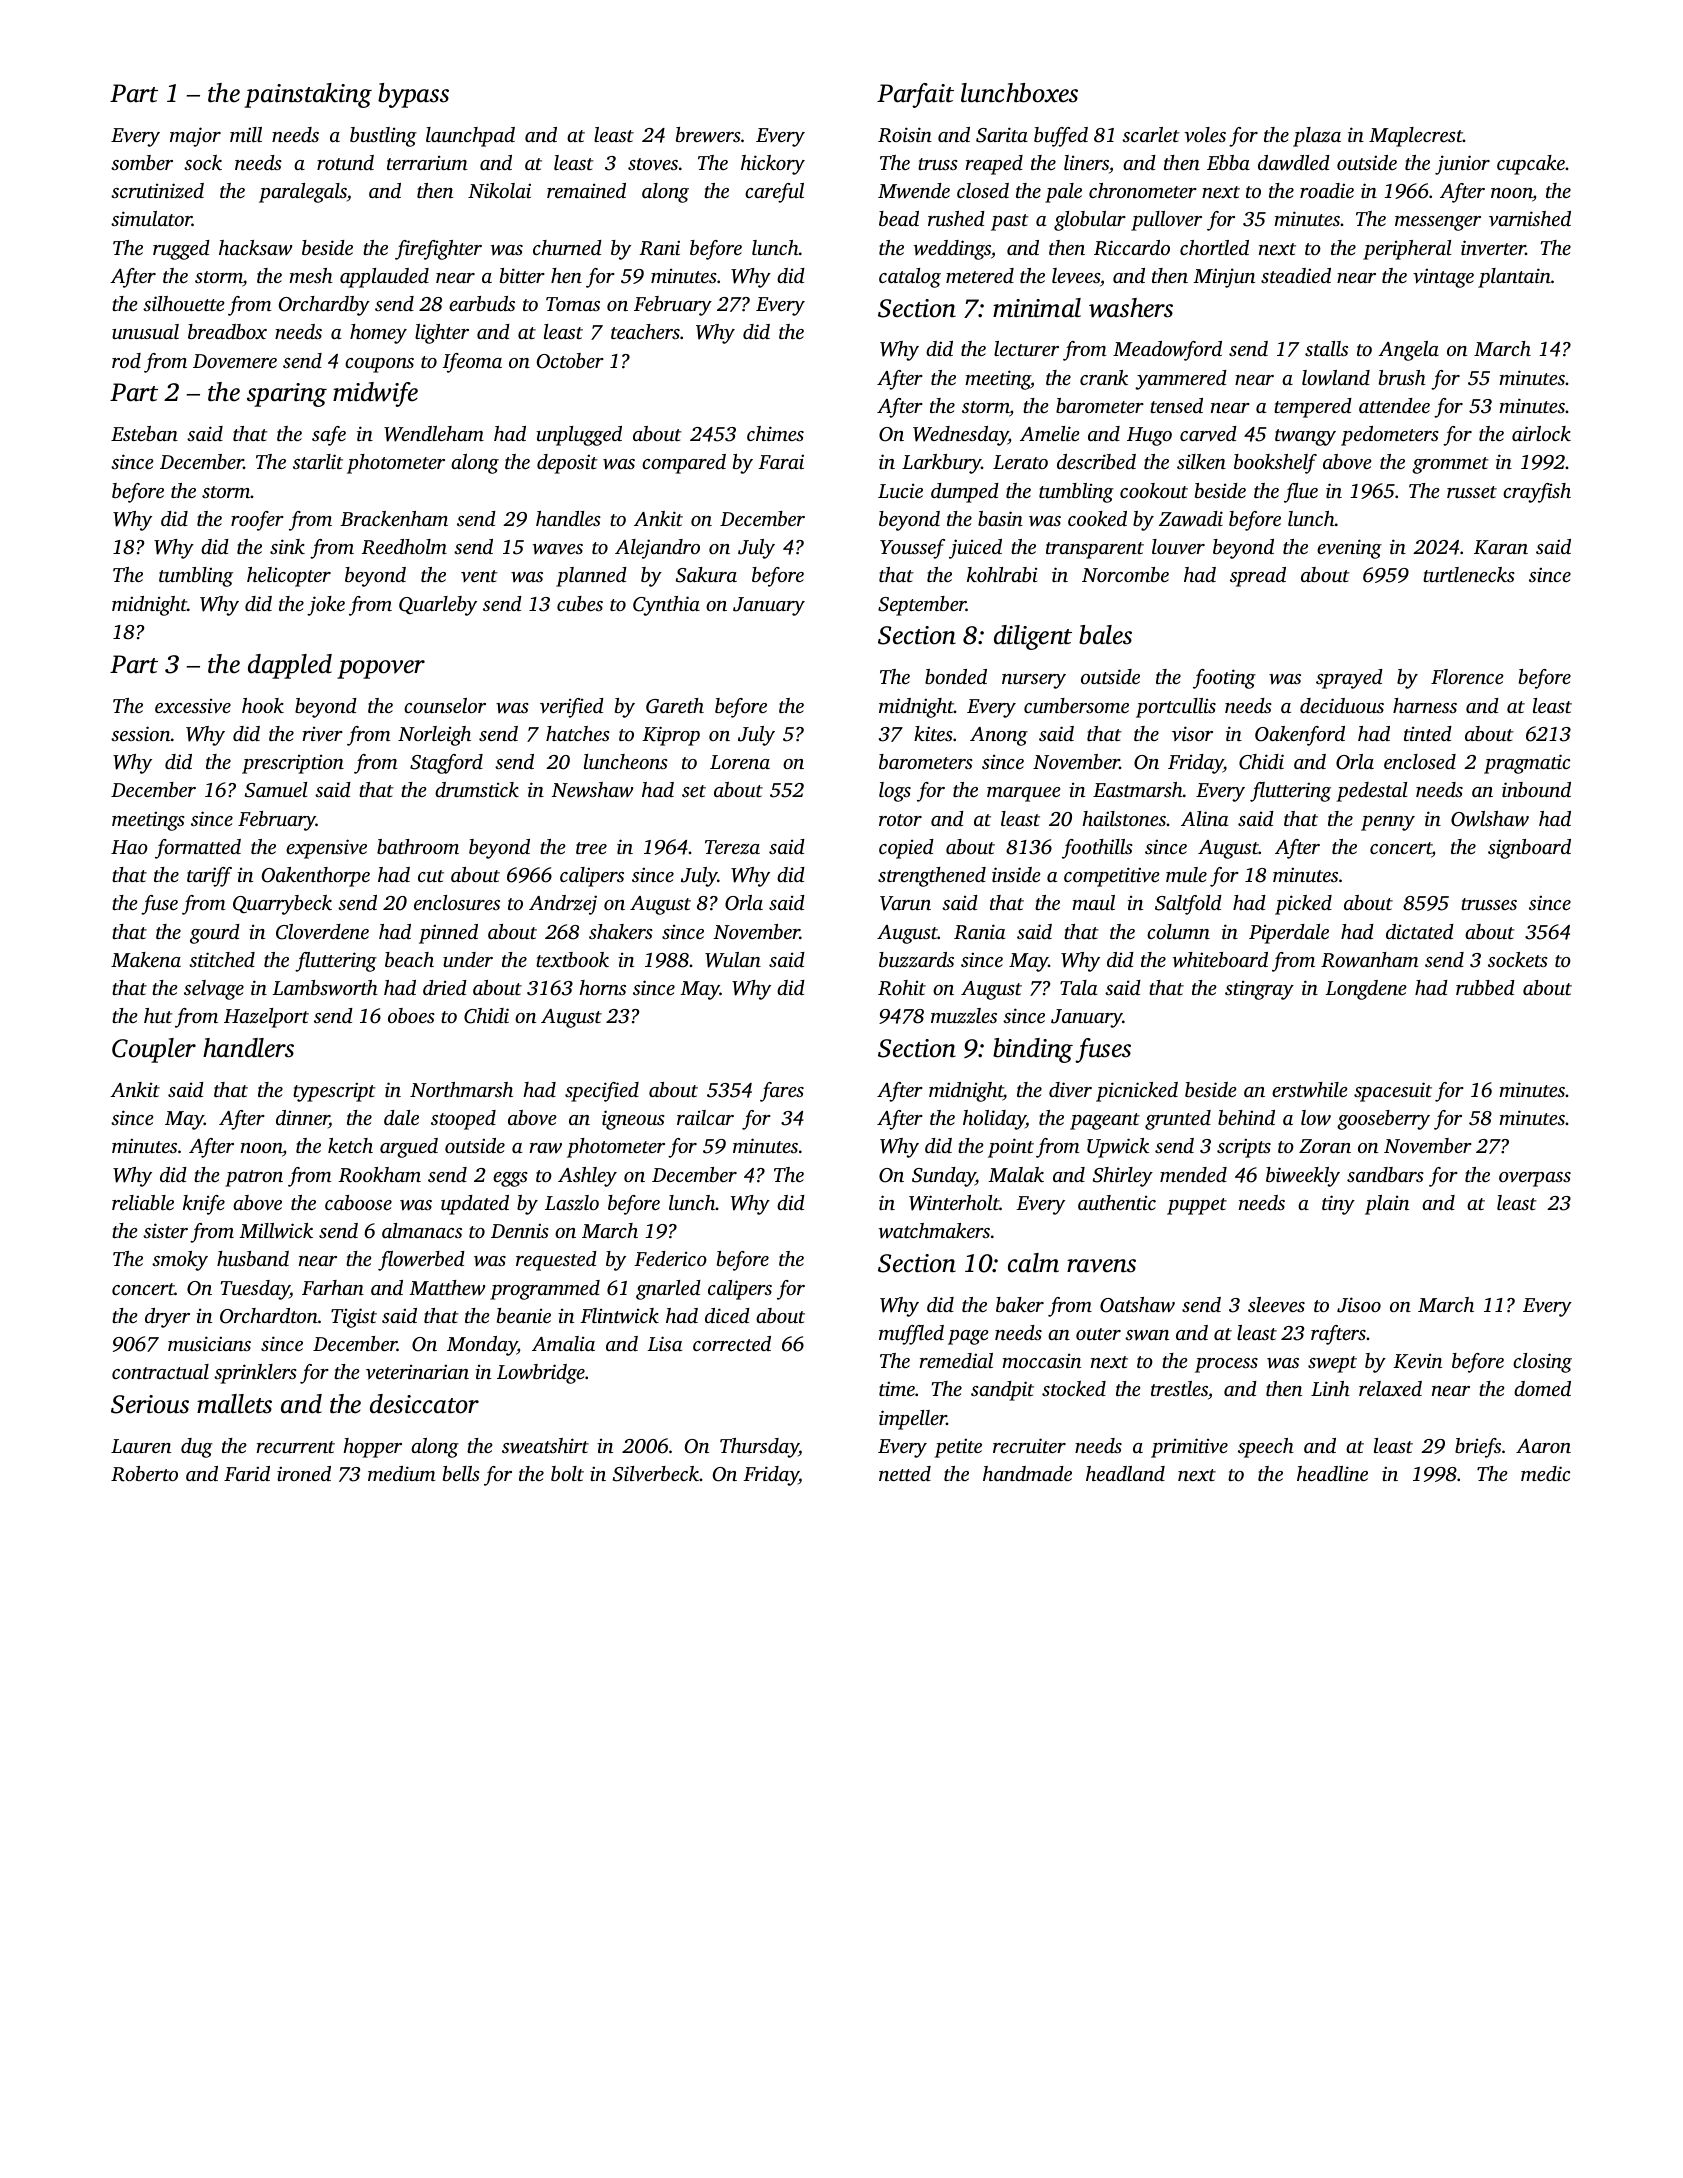 The width and height of the image is (1683, 2178). Describe the element at coordinates (653, 164) in the image. I see `stoves` at that location.
